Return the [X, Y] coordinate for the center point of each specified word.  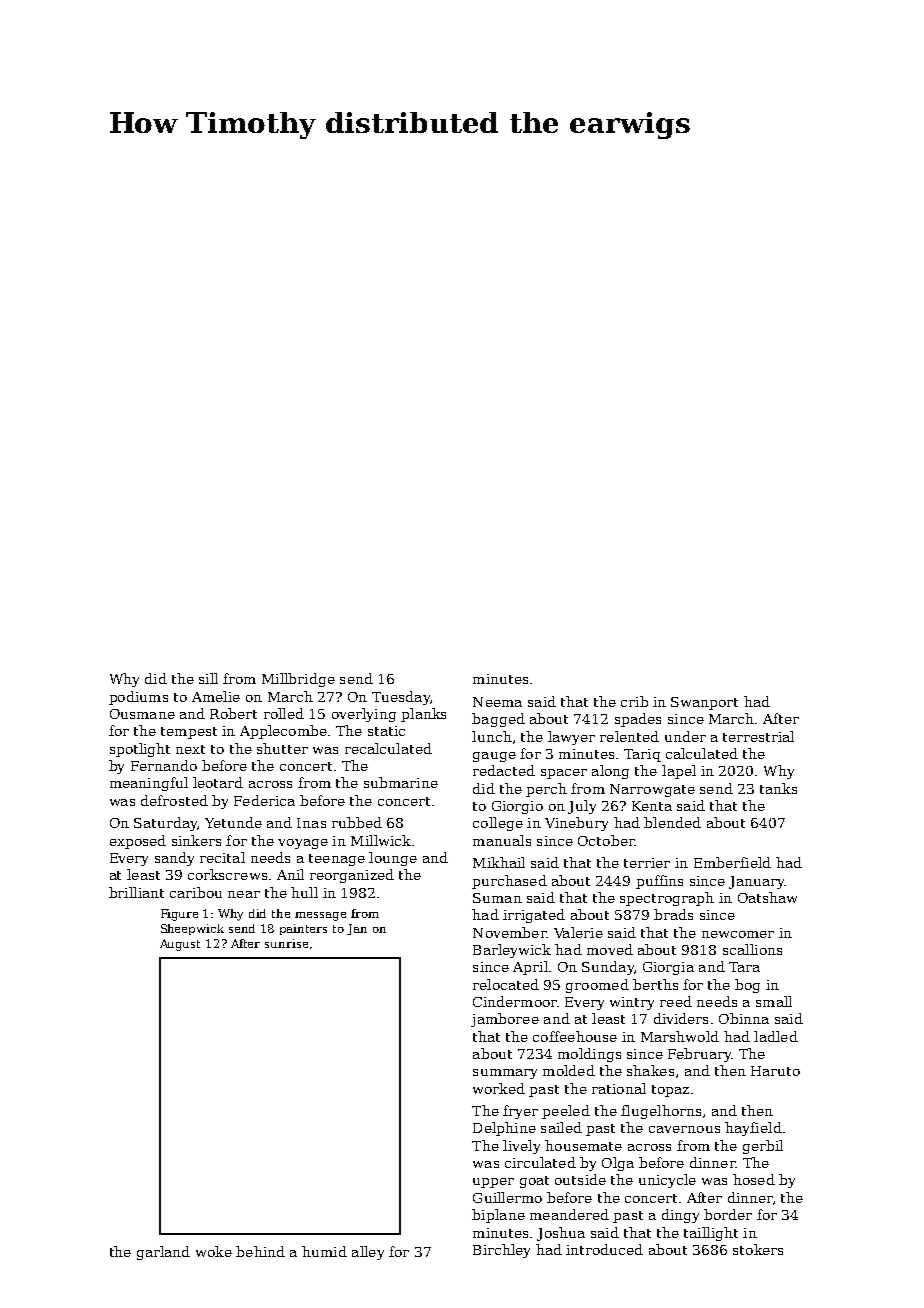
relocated [506, 984]
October [606, 840]
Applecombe [283, 732]
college [498, 824]
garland [163, 1253]
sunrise [286, 943]
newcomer [738, 934]
